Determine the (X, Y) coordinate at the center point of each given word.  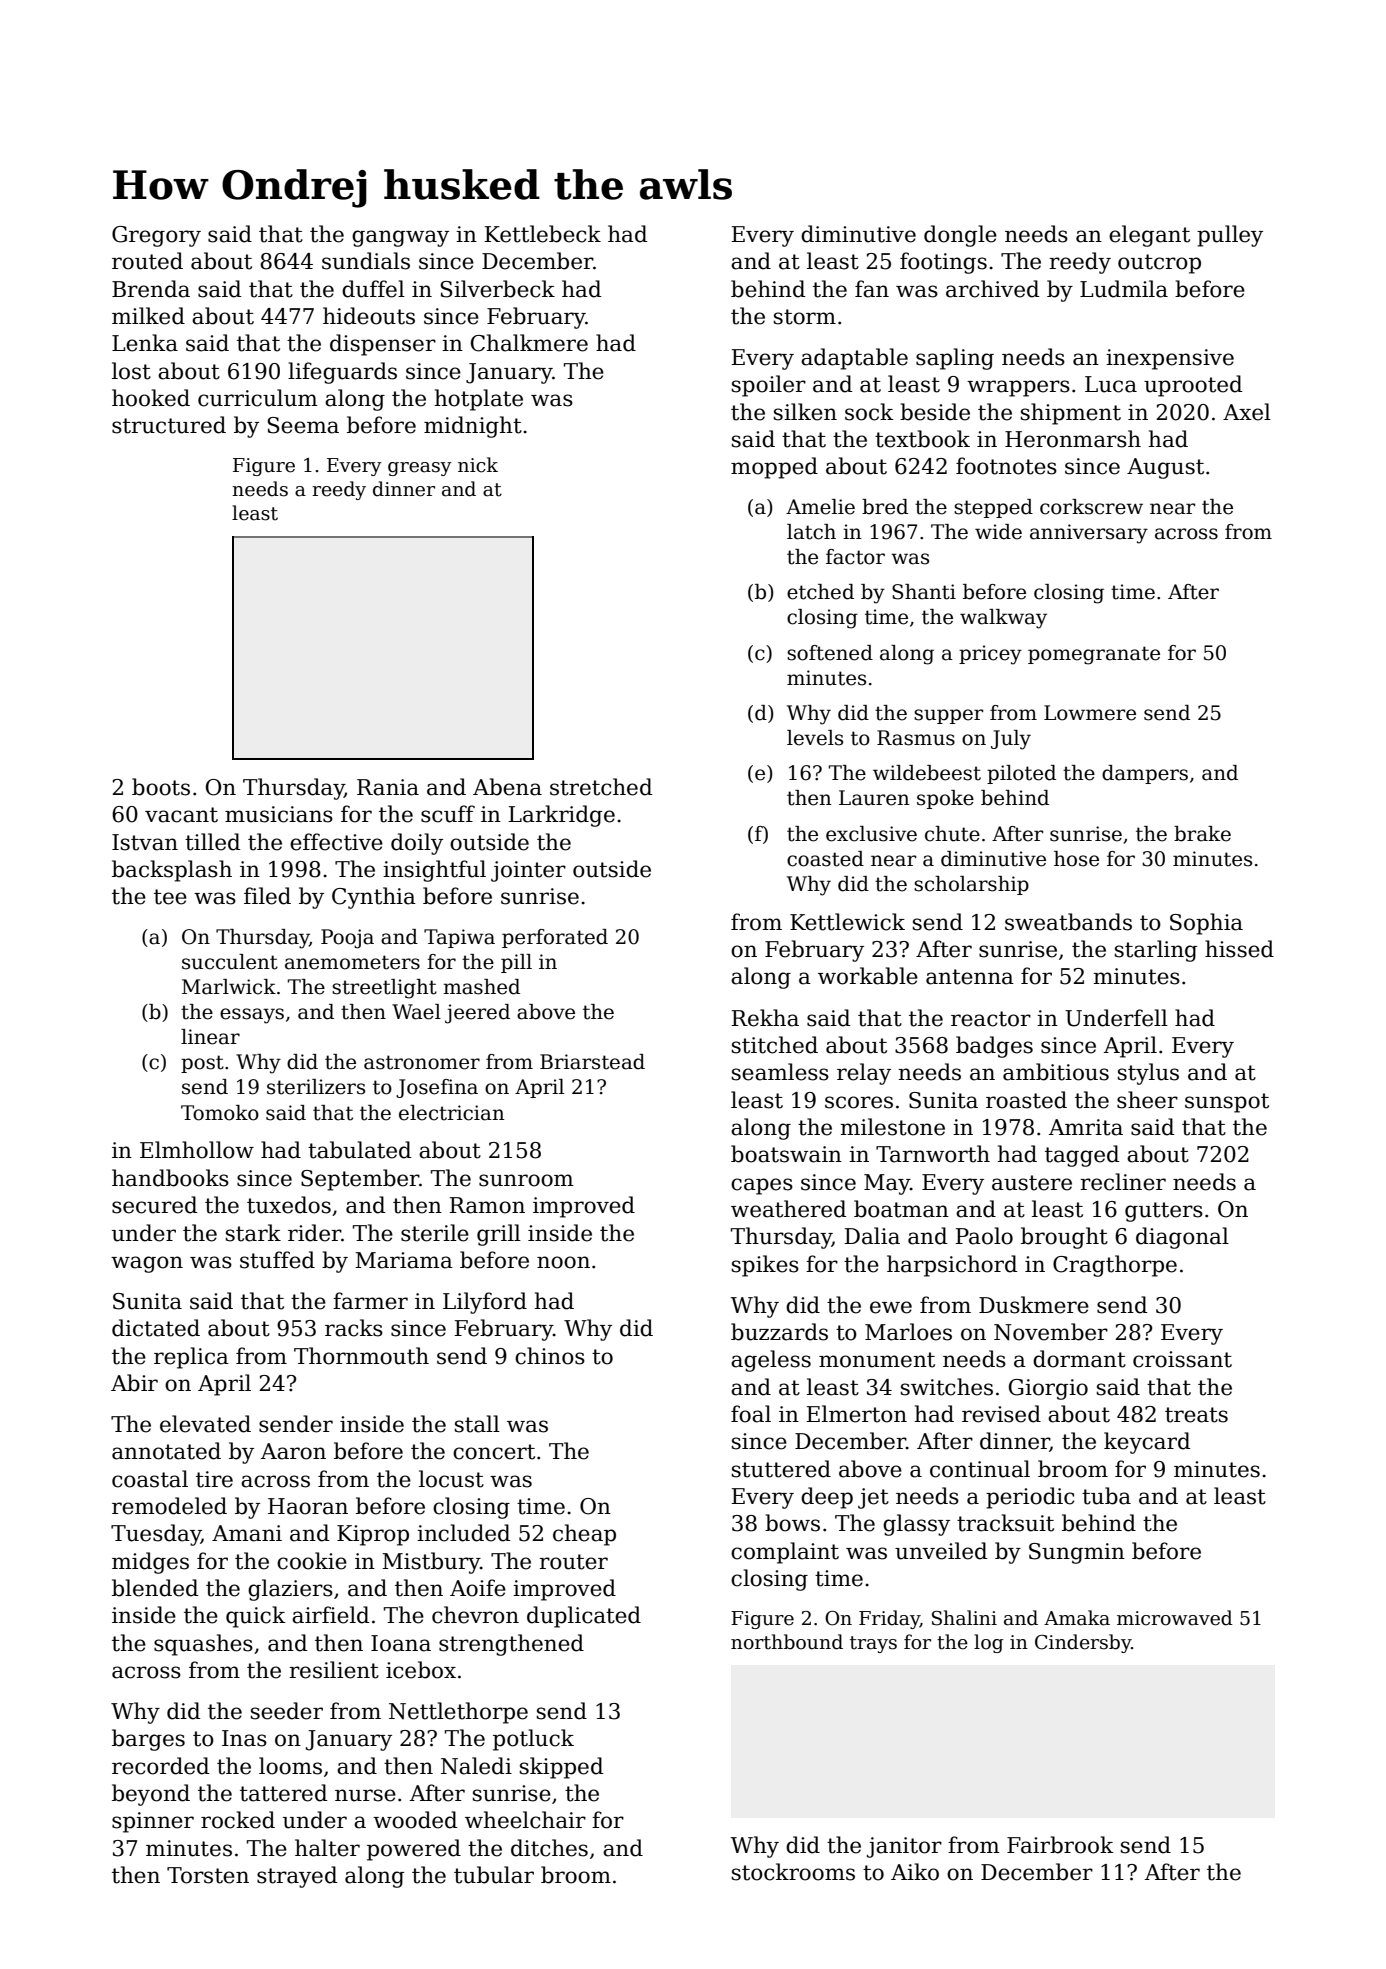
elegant (1149, 236)
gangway (400, 238)
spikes (765, 1266)
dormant (1079, 1359)
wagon (147, 1264)
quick (256, 1617)
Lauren (874, 798)
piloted (1021, 774)
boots (161, 787)
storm (805, 317)
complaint (785, 1553)
